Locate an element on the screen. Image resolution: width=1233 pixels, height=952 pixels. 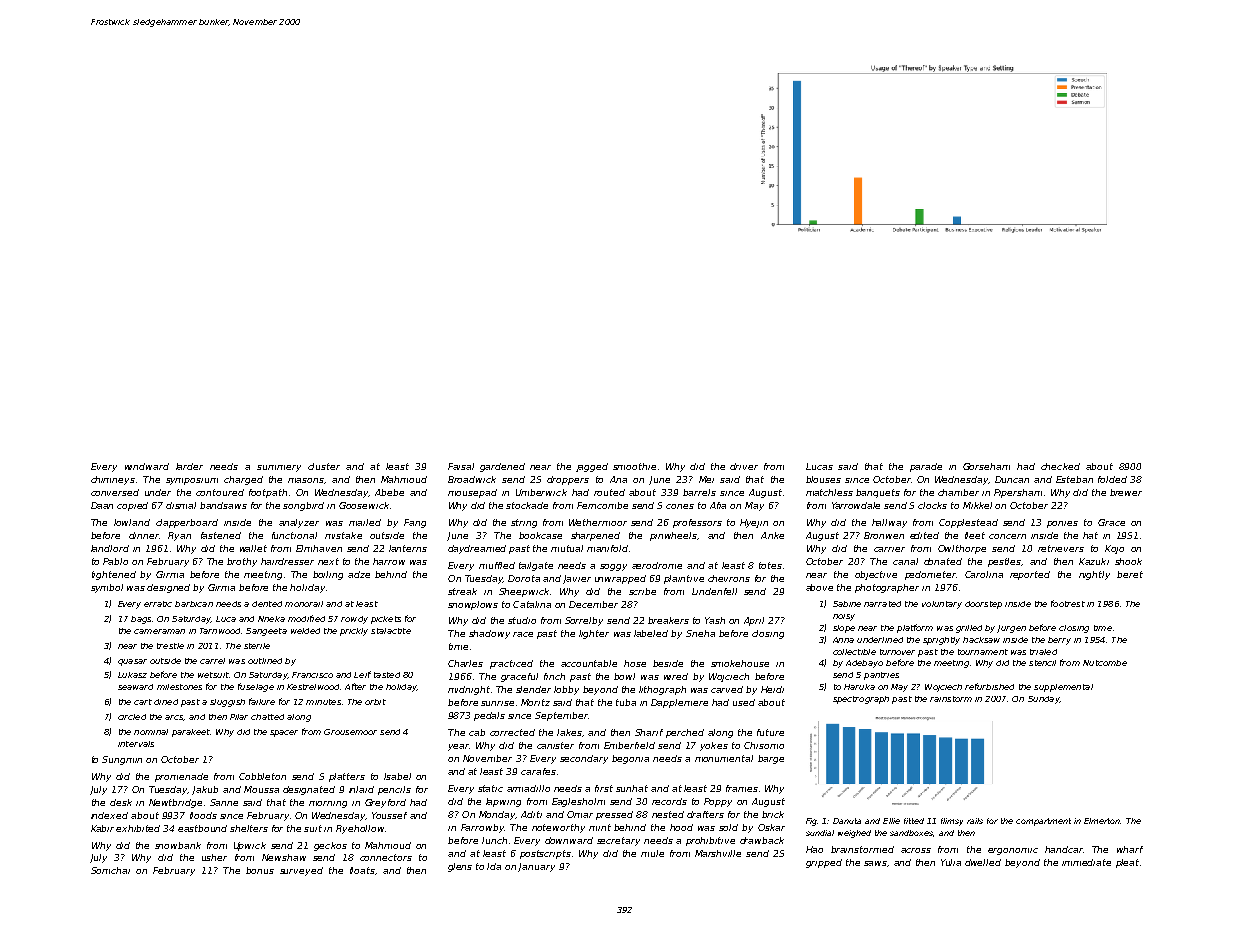
Sharif is located at coordinates (649, 732).
